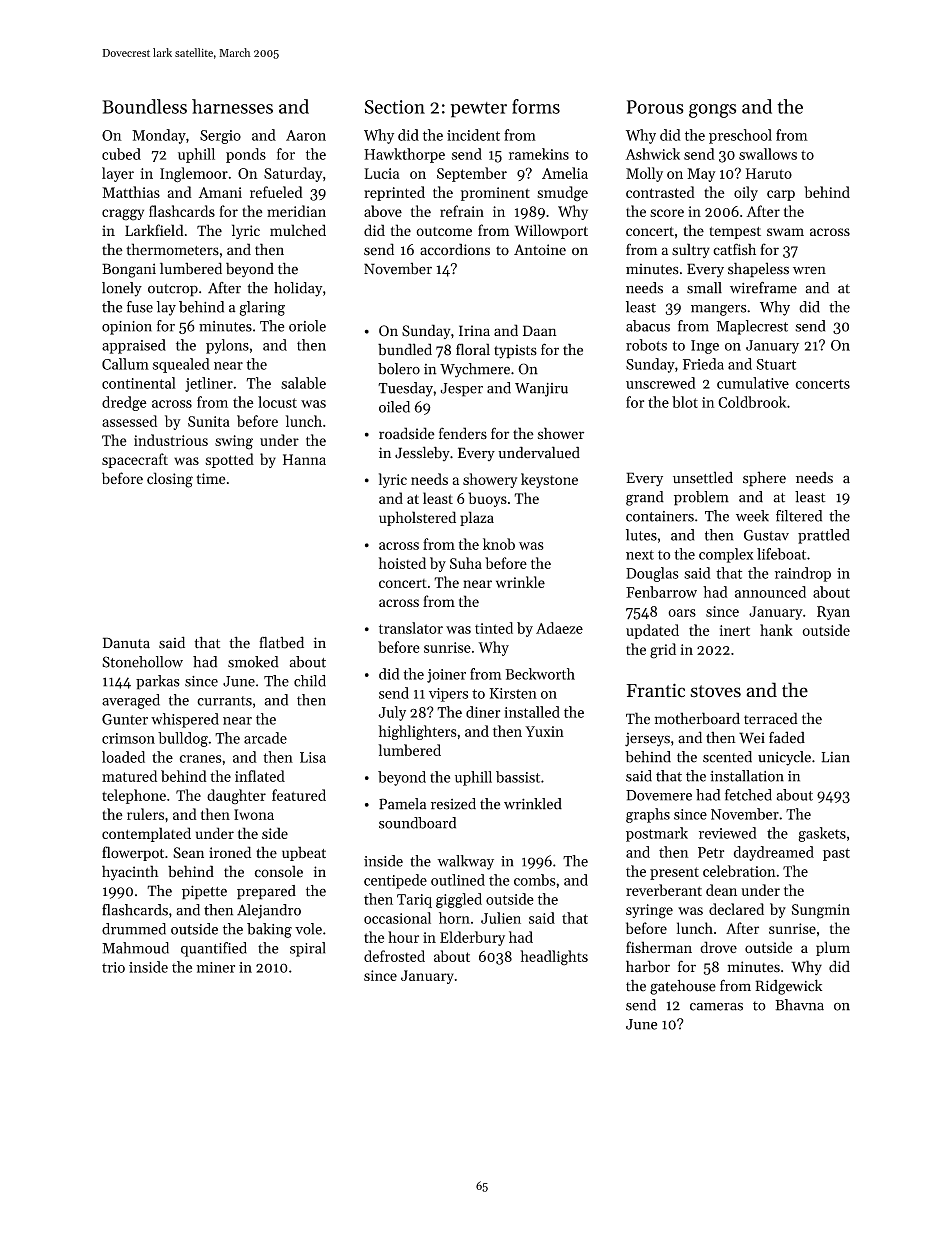  Describe the element at coordinates (170, 480) in the screenshot. I see `closing` at that location.
